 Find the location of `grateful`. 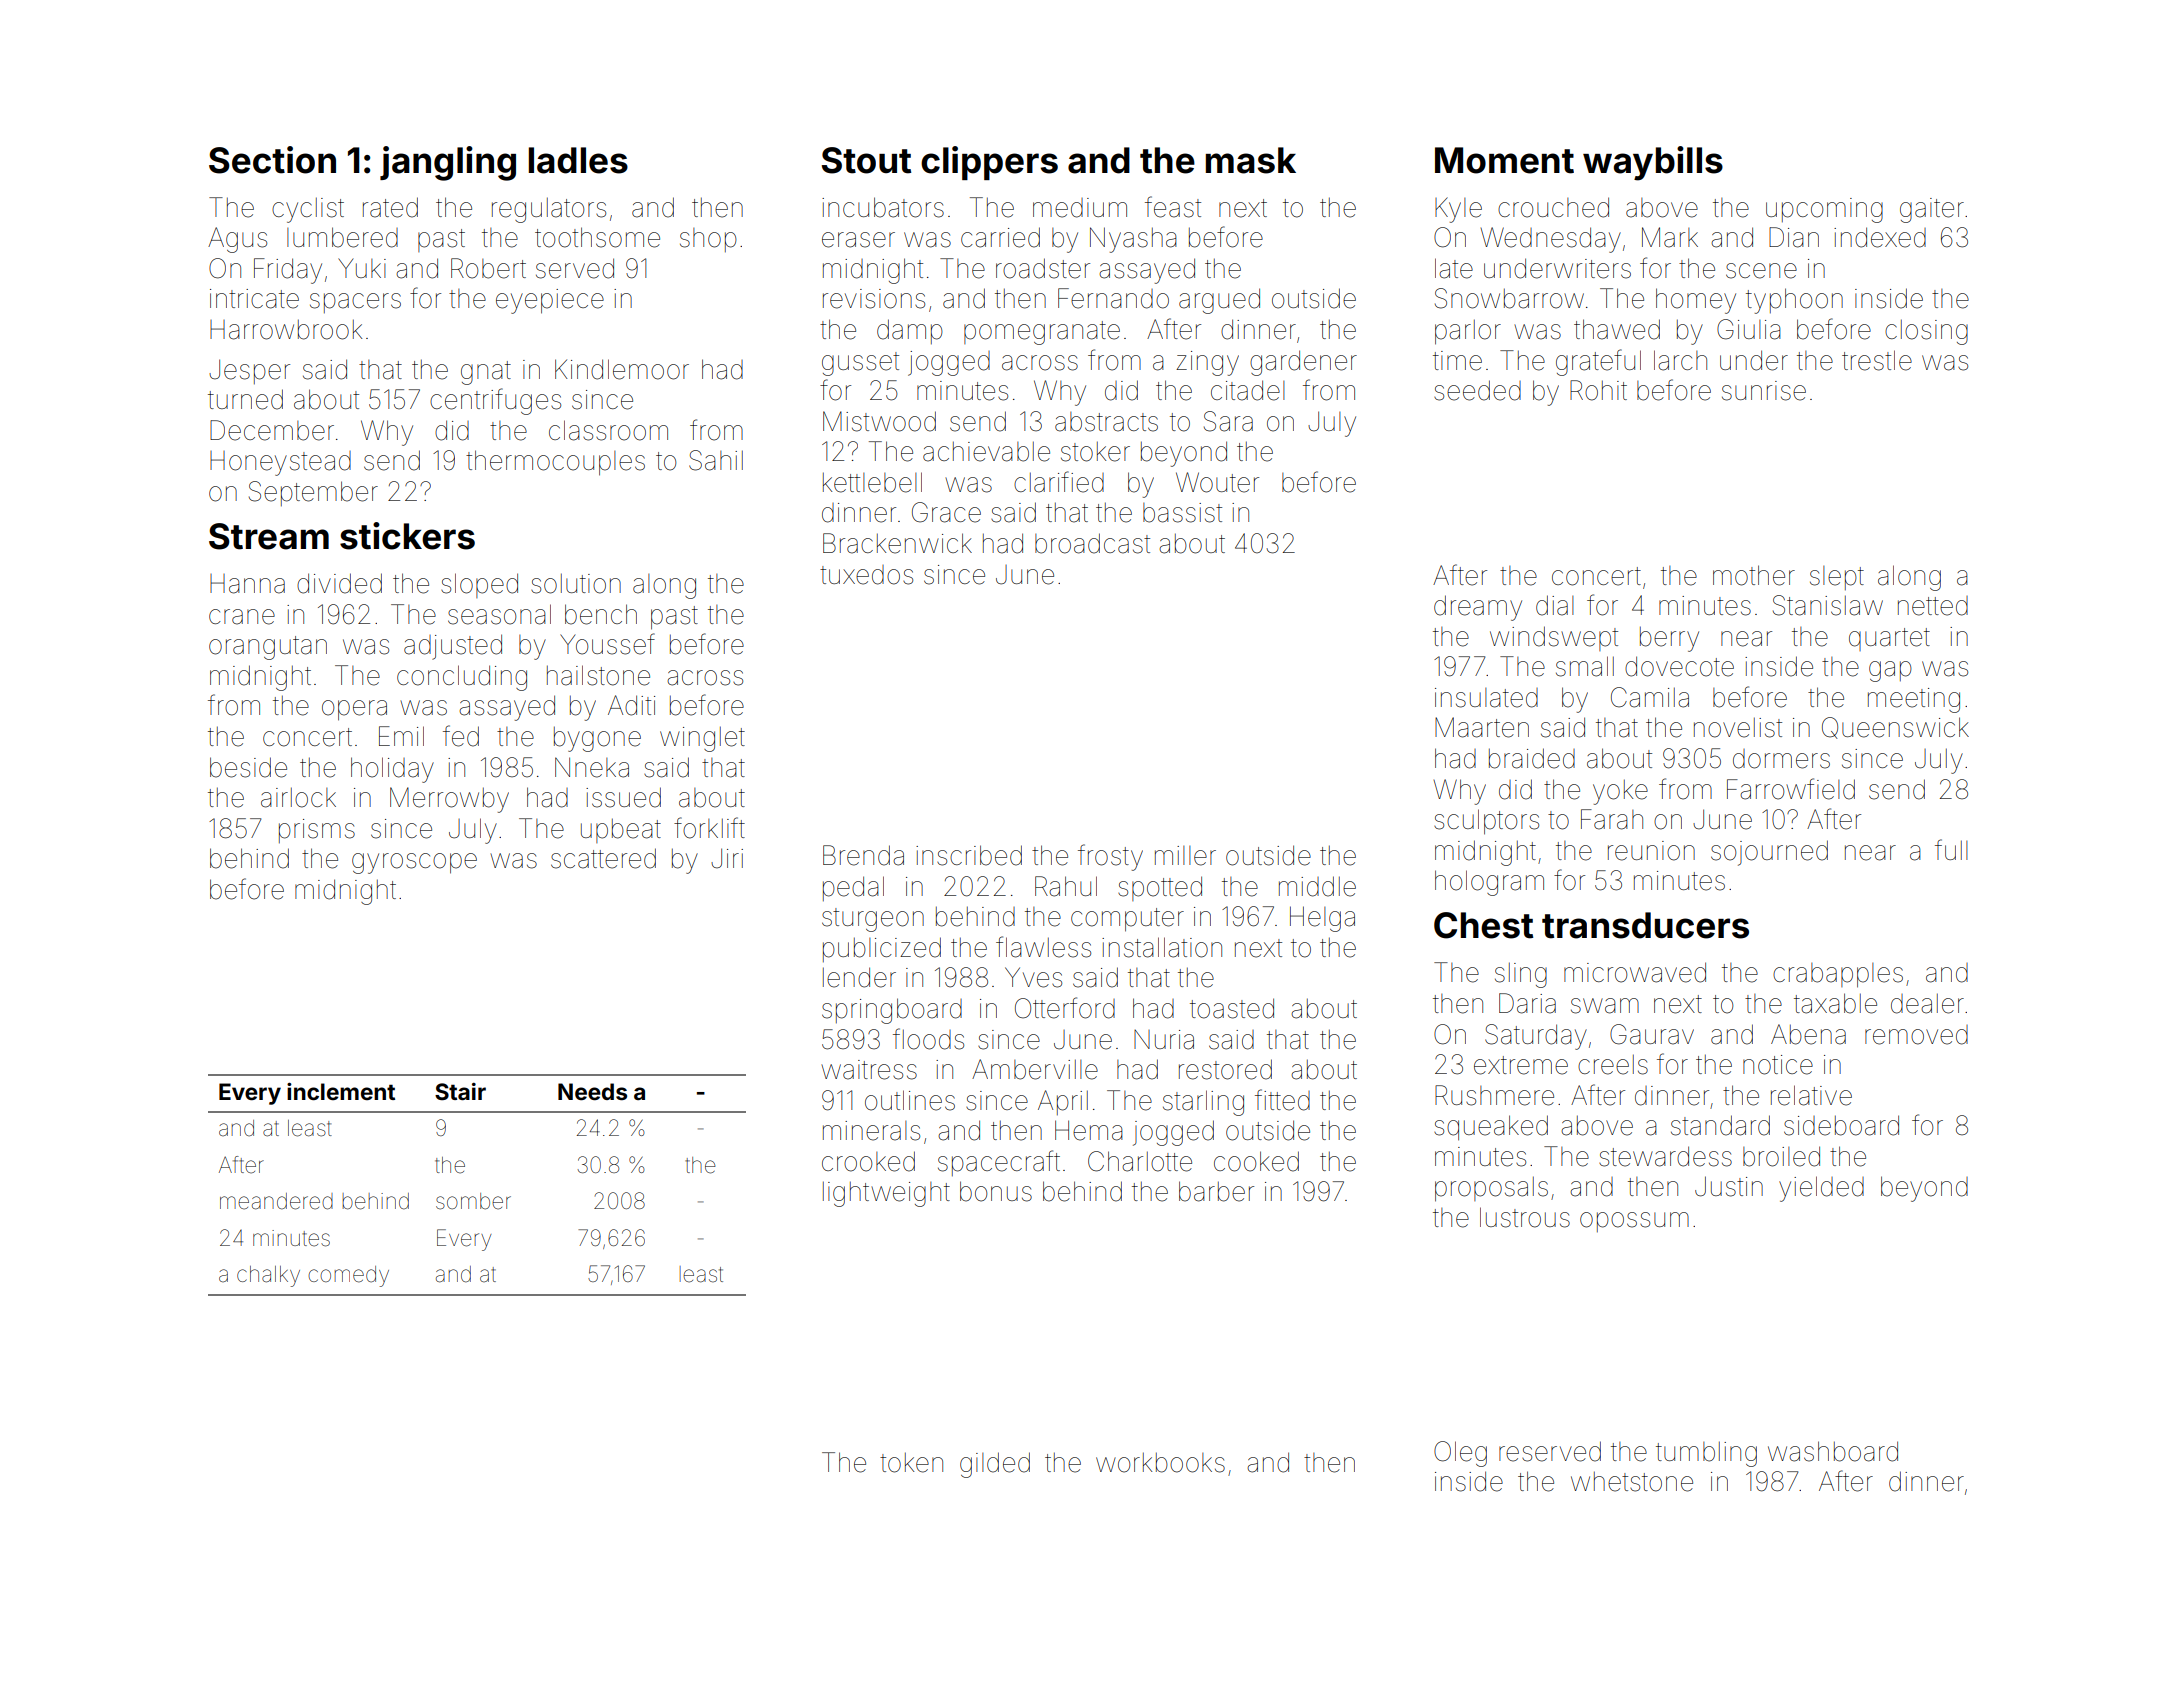

grateful is located at coordinates (1598, 362).
